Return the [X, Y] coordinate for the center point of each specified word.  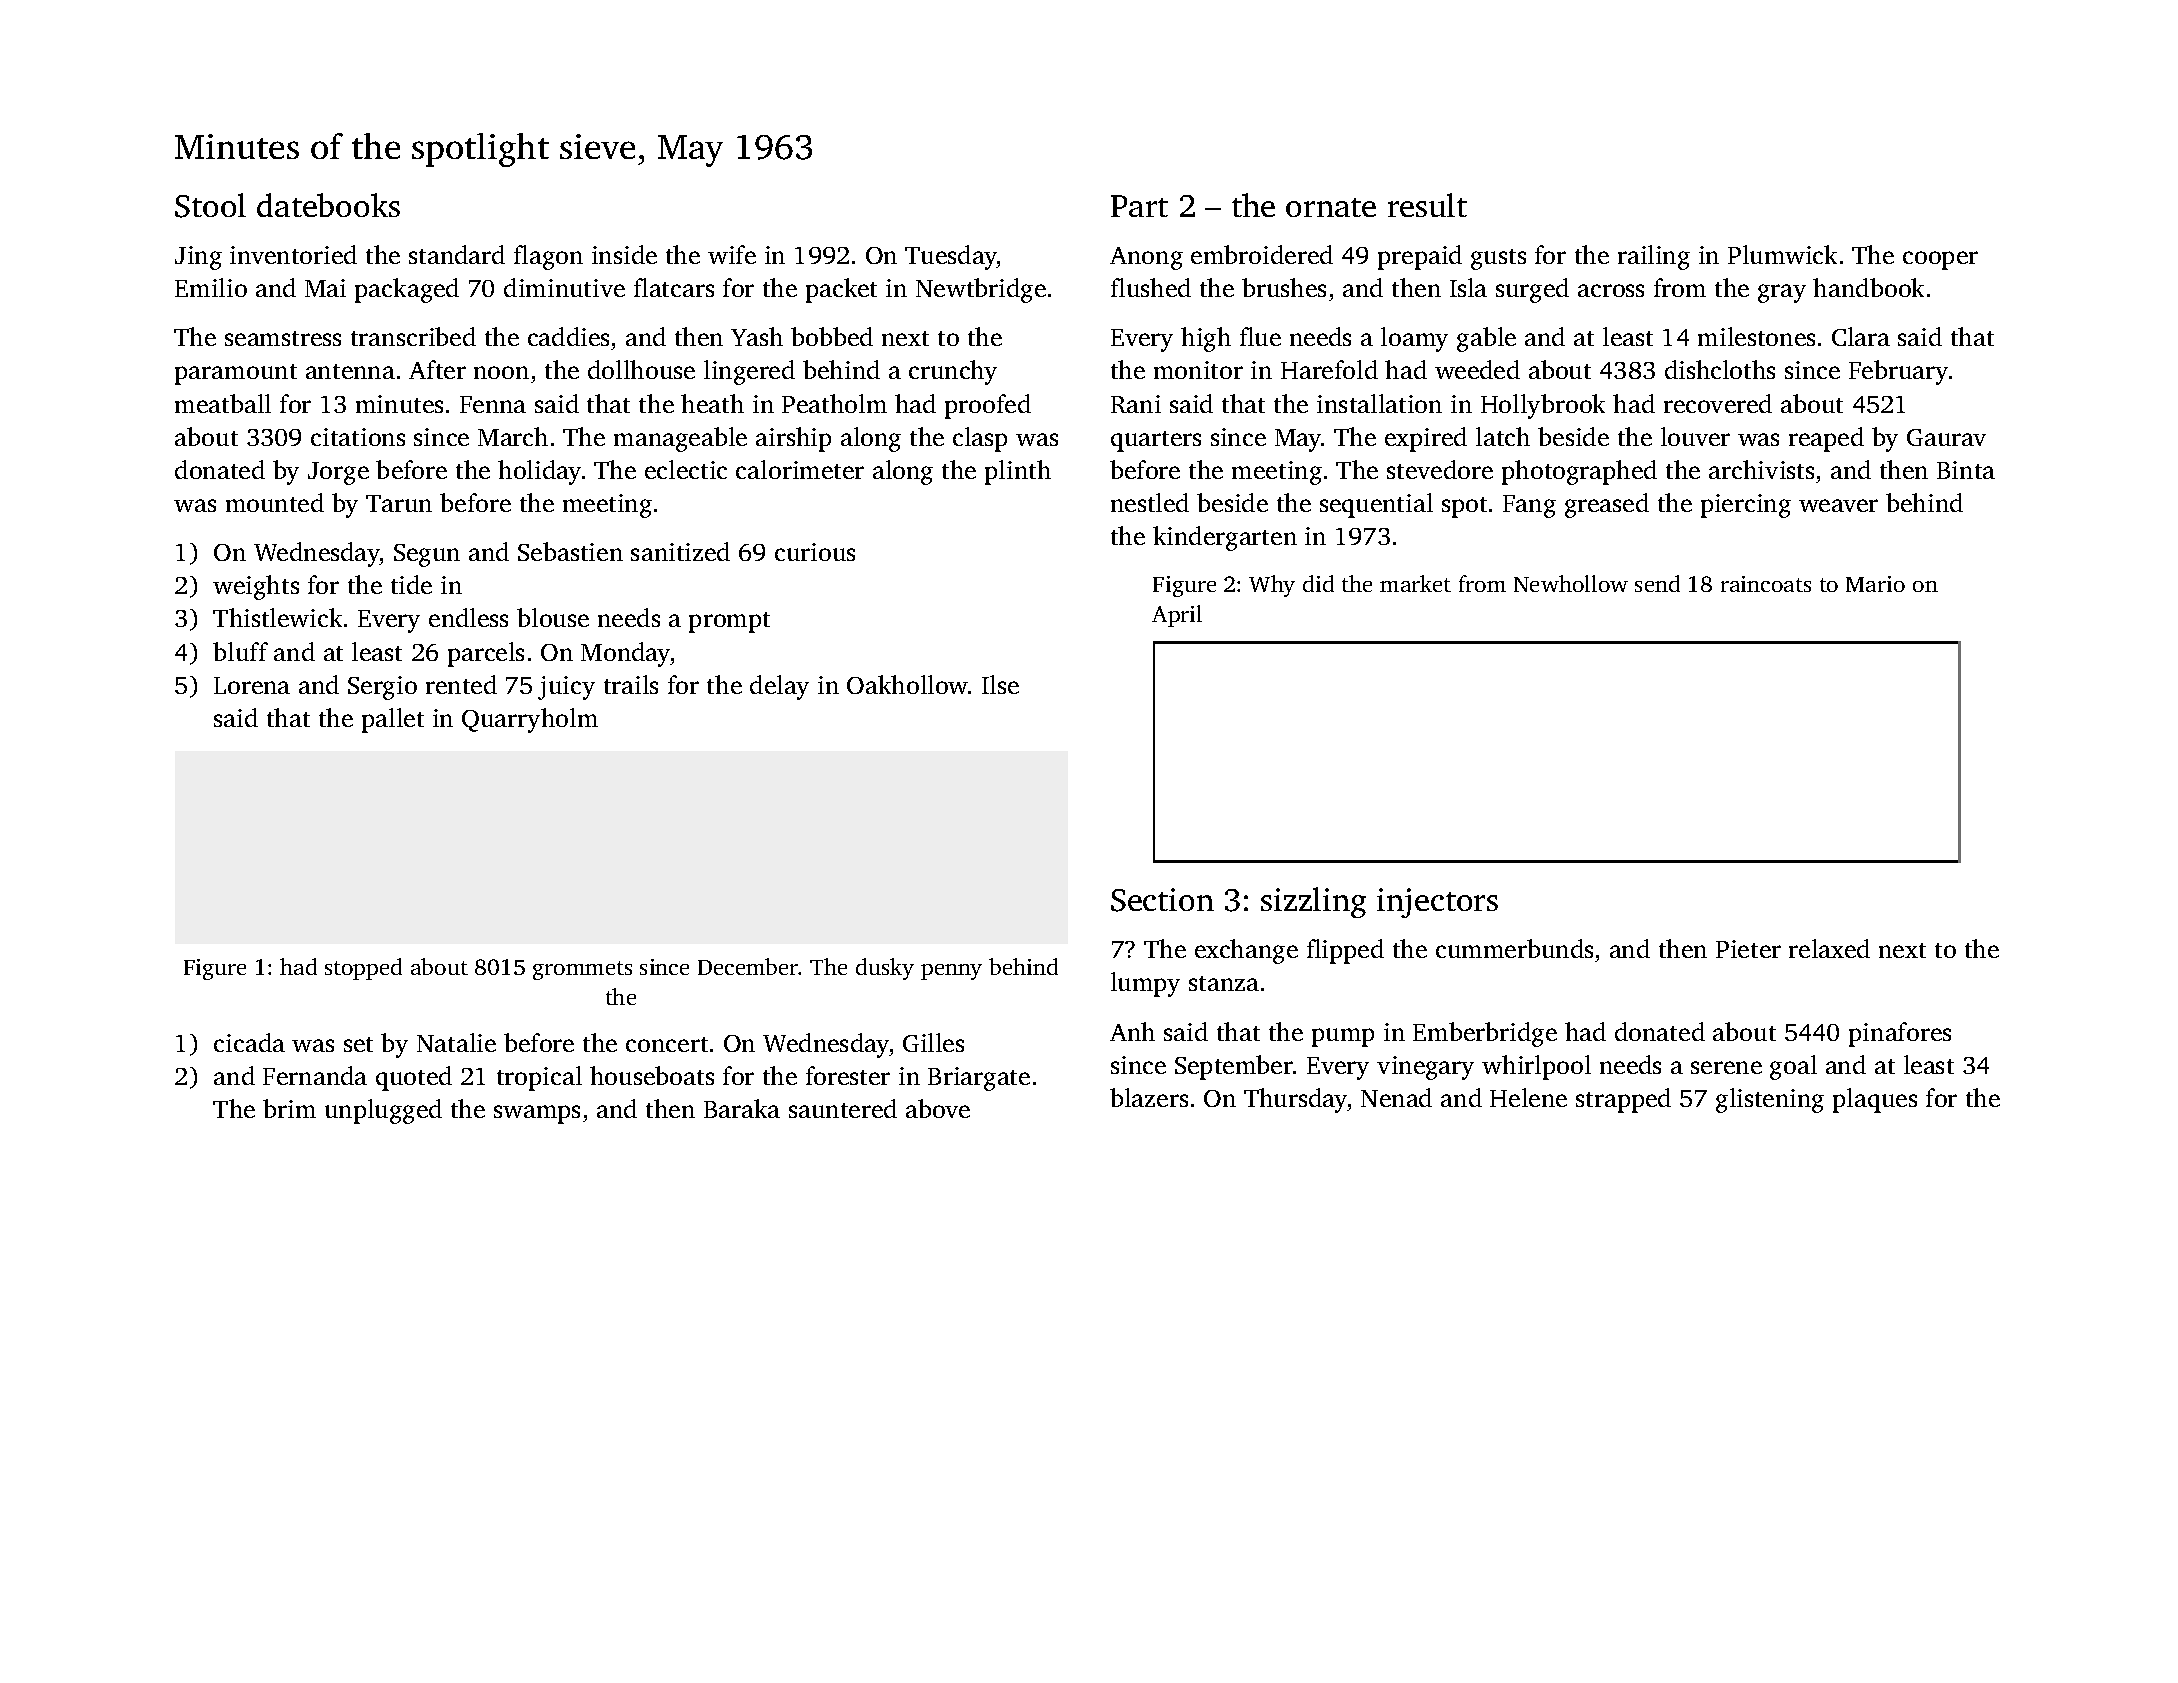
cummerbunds [1514, 948]
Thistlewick [277, 617]
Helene [1528, 1097]
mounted [275, 502]
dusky [885, 969]
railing [1654, 257]
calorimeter [800, 469]
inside [624, 254]
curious [815, 552]
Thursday [1296, 1100]
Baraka [742, 1108]
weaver [1838, 505]
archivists [1761, 469]
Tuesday [951, 257]
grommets [582, 970]
